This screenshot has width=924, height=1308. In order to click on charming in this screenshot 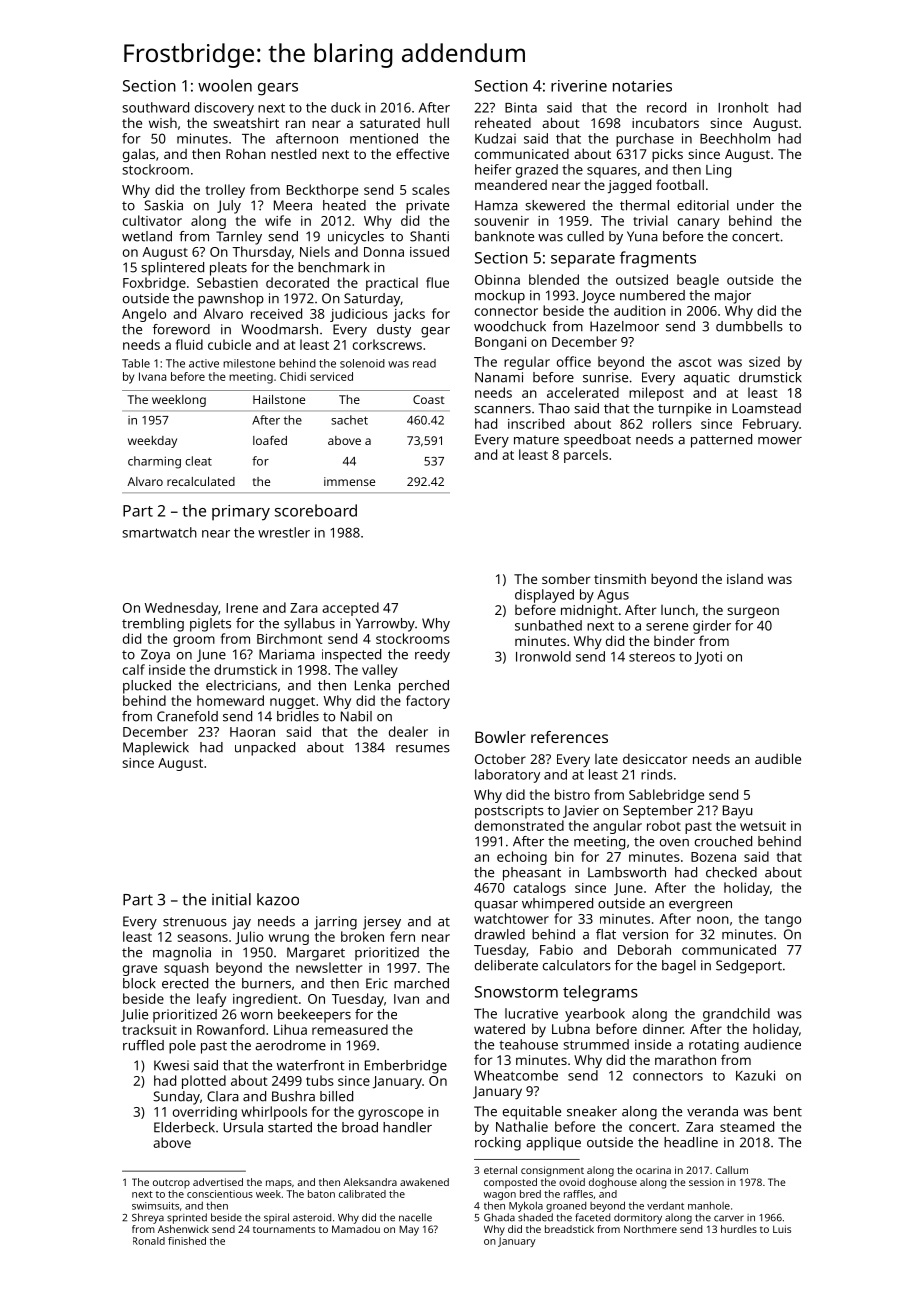, I will do `click(154, 462)`.
